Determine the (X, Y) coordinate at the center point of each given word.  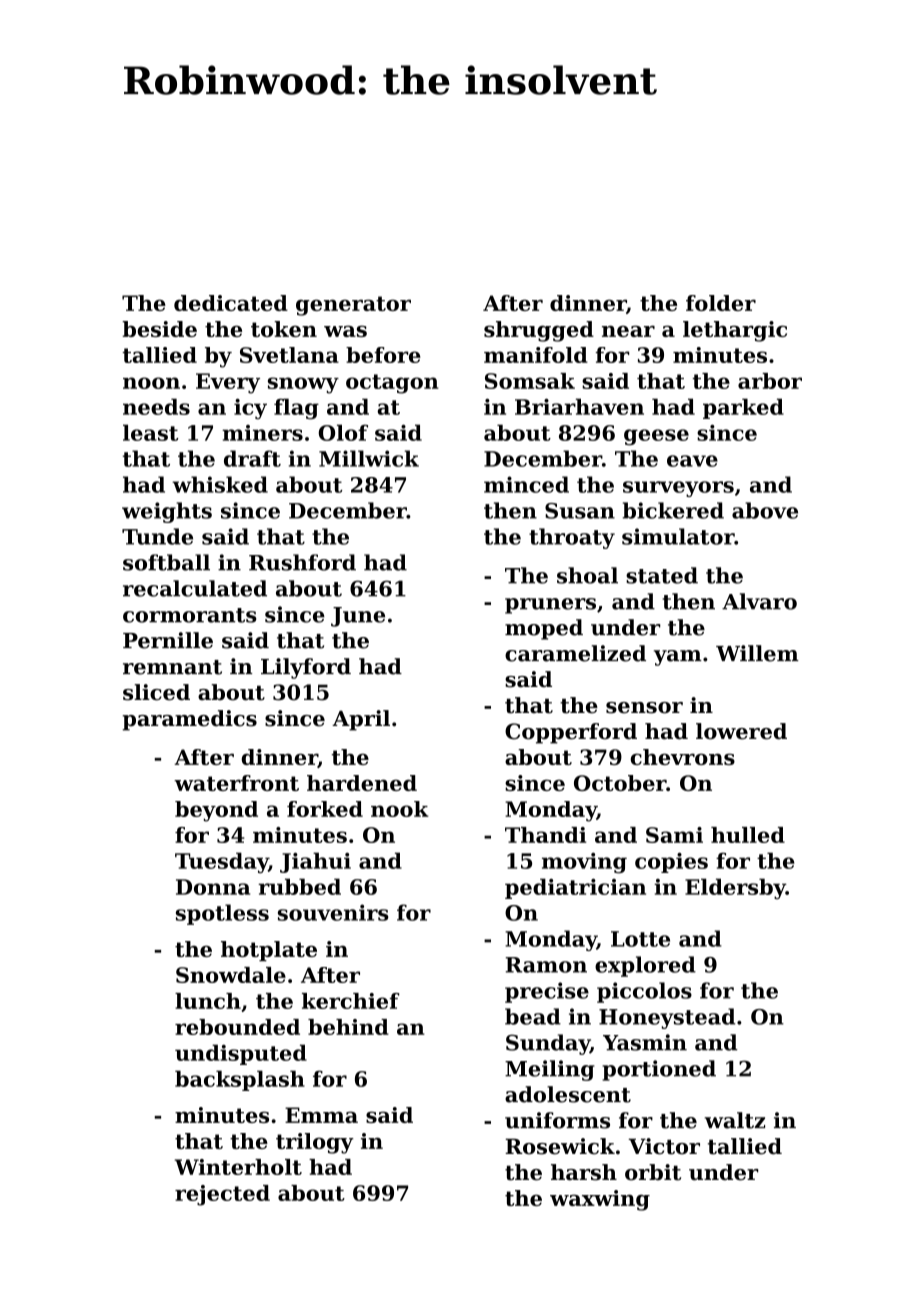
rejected (222, 1195)
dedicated (231, 303)
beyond (216, 811)
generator (353, 306)
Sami (674, 835)
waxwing (600, 1200)
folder (721, 303)
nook (400, 809)
